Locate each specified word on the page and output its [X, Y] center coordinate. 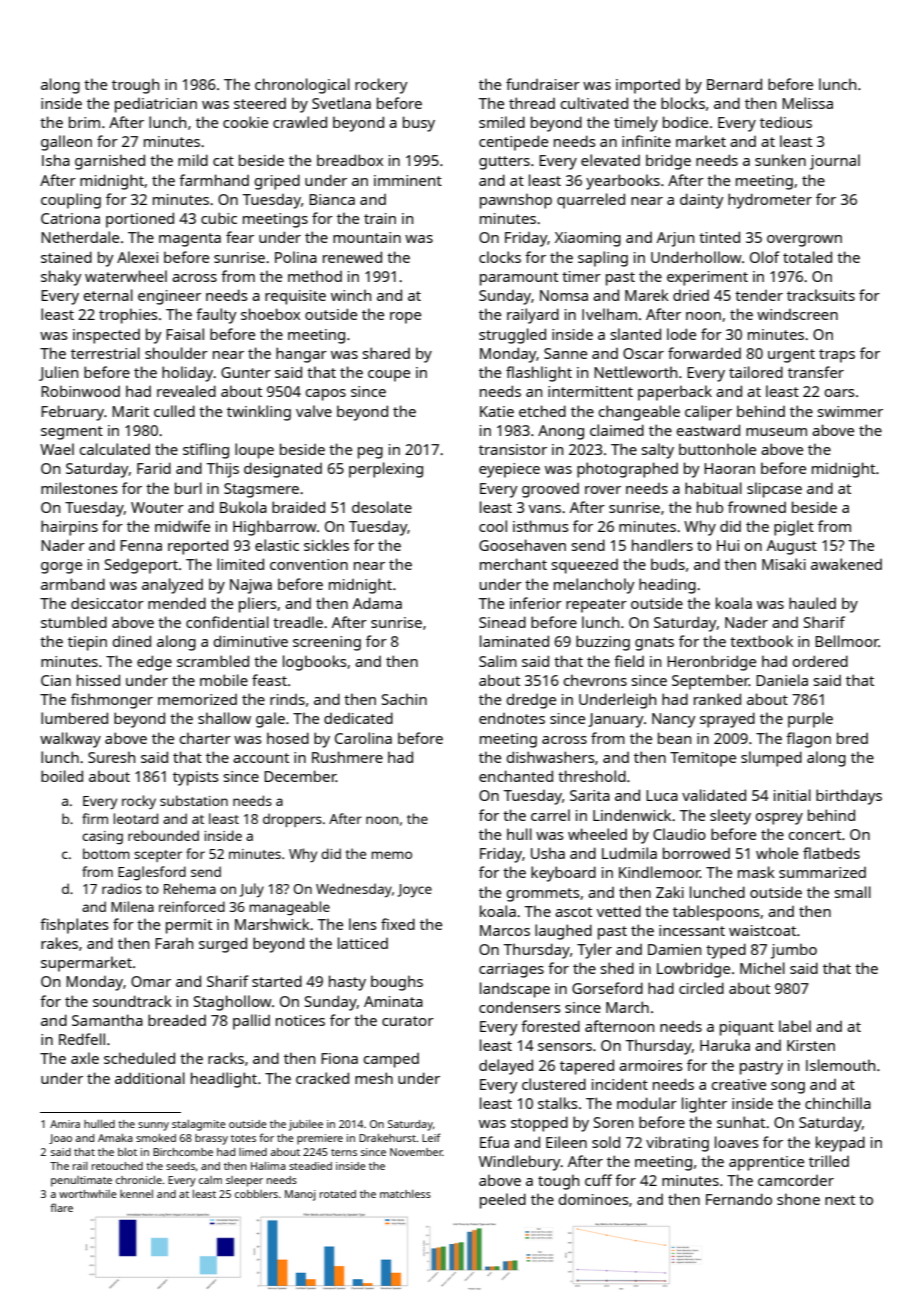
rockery [381, 86]
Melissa [807, 103]
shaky [61, 278]
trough [135, 86]
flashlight [539, 374]
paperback [675, 393]
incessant [692, 930]
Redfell [82, 1039]
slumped [771, 759]
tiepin [87, 643]
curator [408, 1021]
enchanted [516, 776]
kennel [136, 1194]
